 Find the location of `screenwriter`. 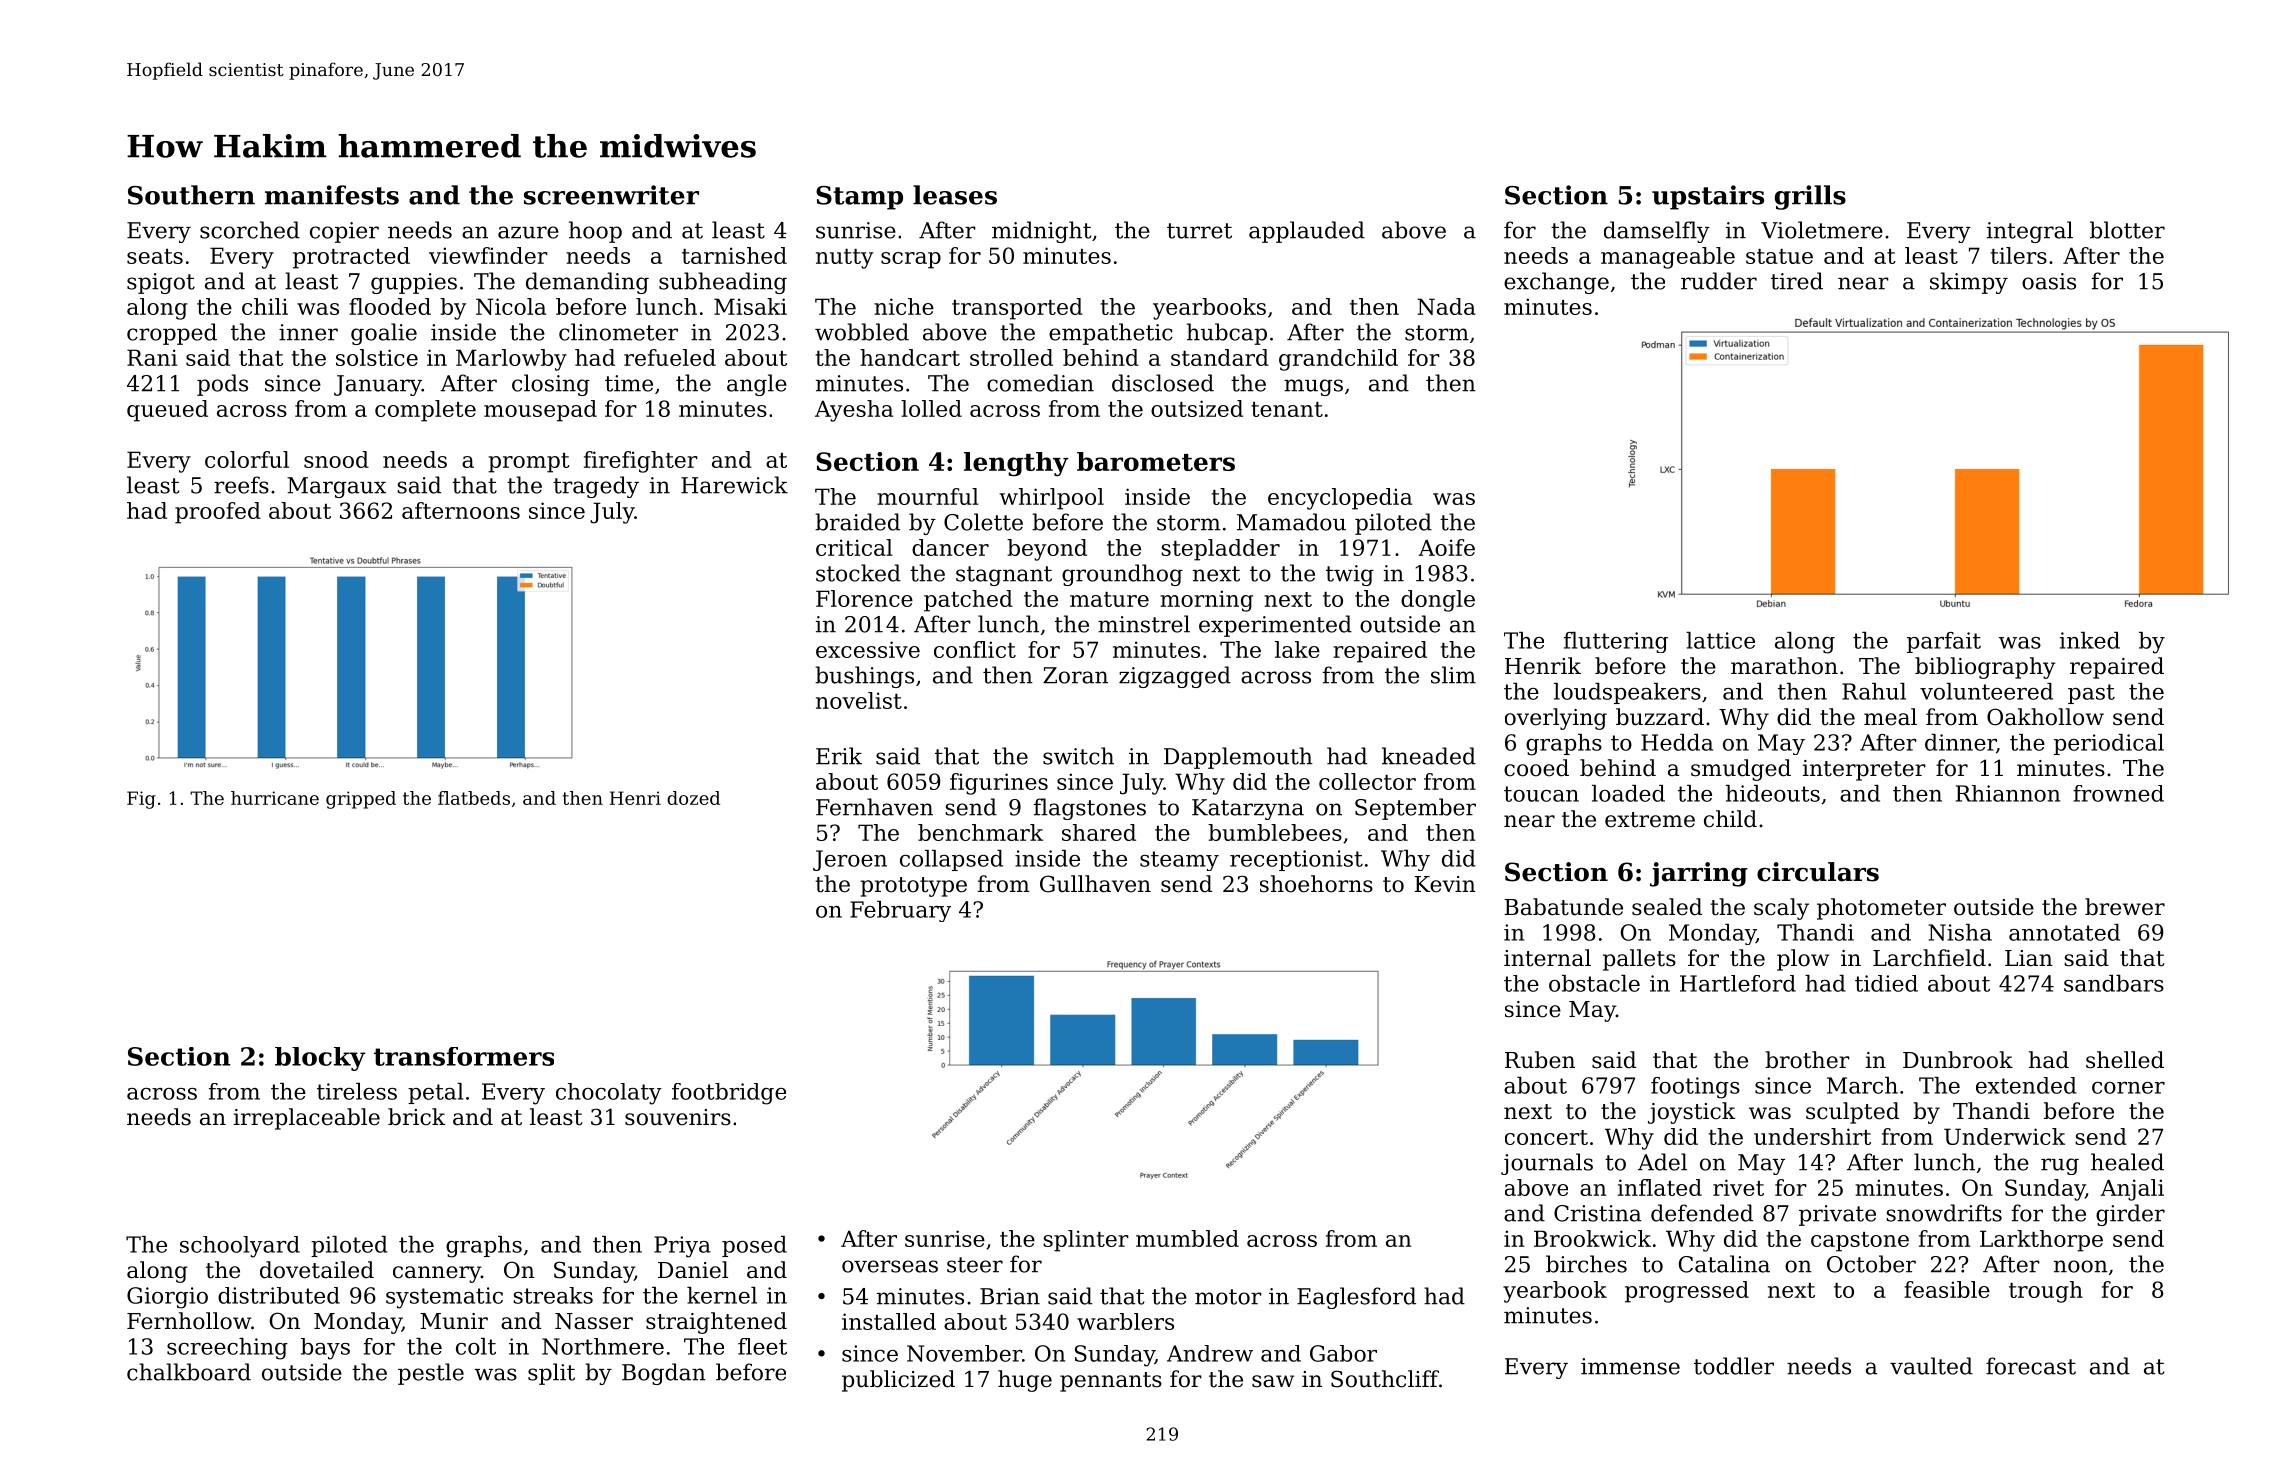

screenwriter is located at coordinates (611, 195).
